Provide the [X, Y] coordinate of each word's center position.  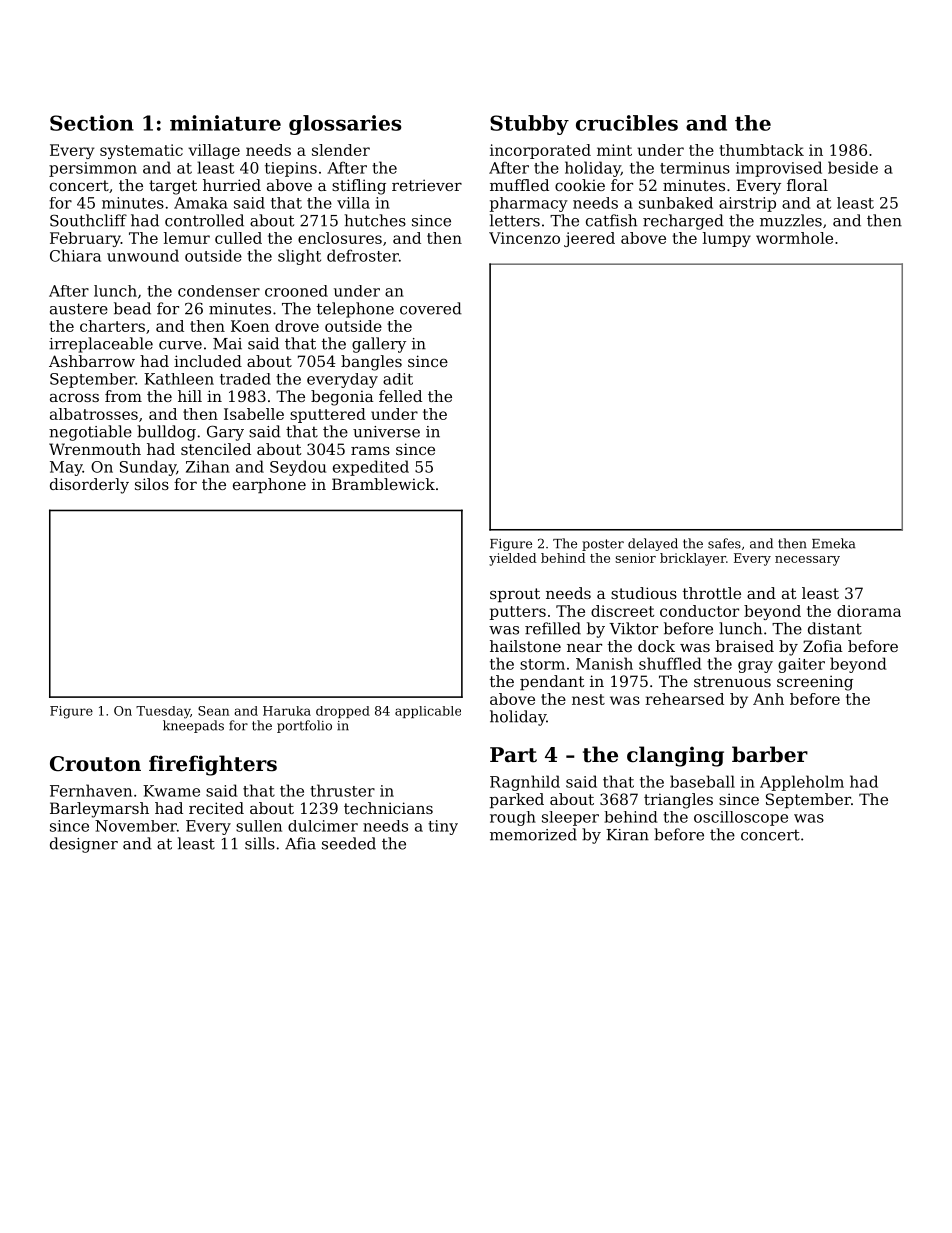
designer [84, 845]
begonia [342, 398]
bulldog [166, 433]
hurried [232, 185]
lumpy [727, 239]
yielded [513, 559]
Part [513, 755]
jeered [589, 239]
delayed [653, 544]
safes [724, 543]
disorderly [89, 486]
